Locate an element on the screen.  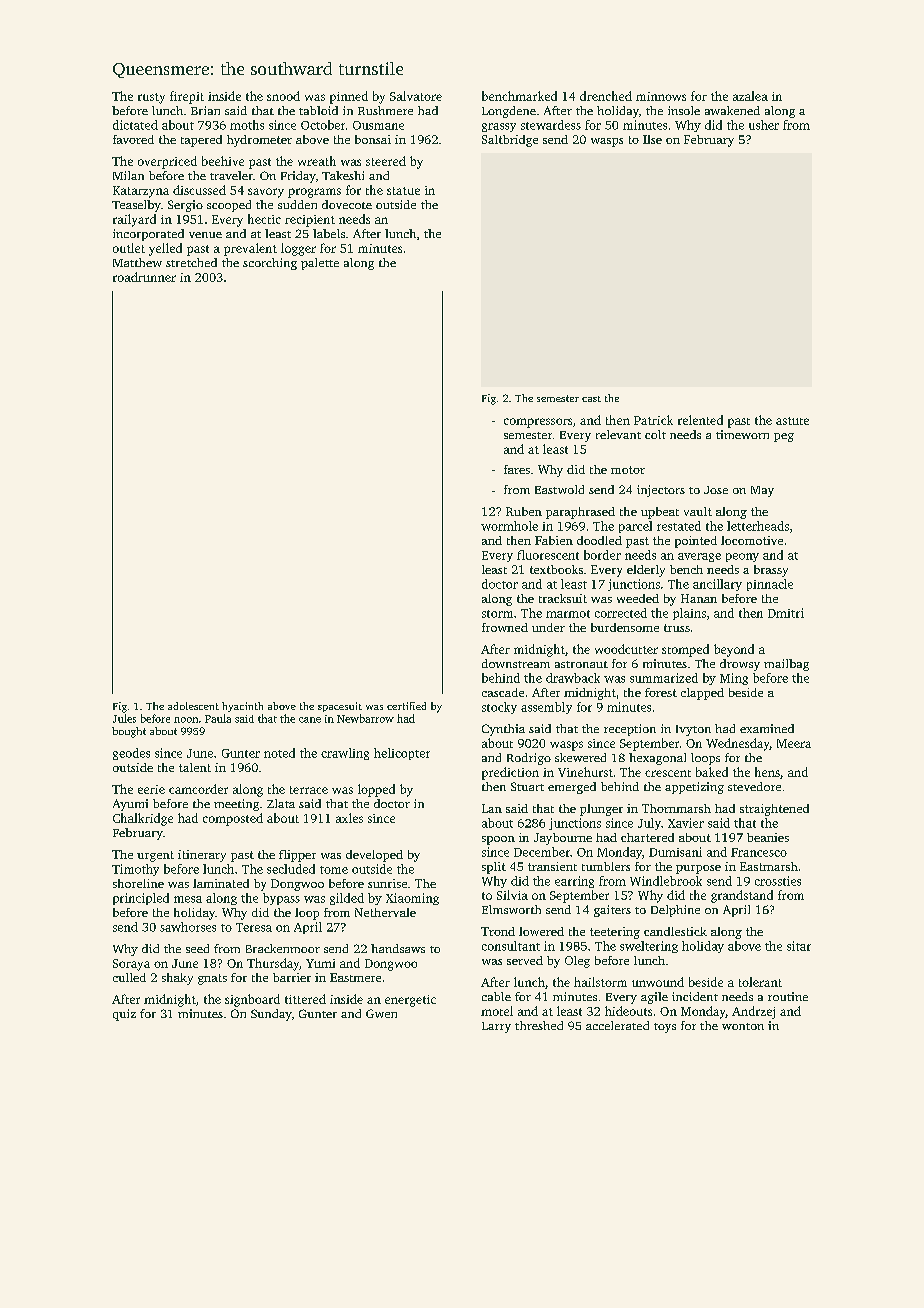
split is located at coordinates (494, 868).
